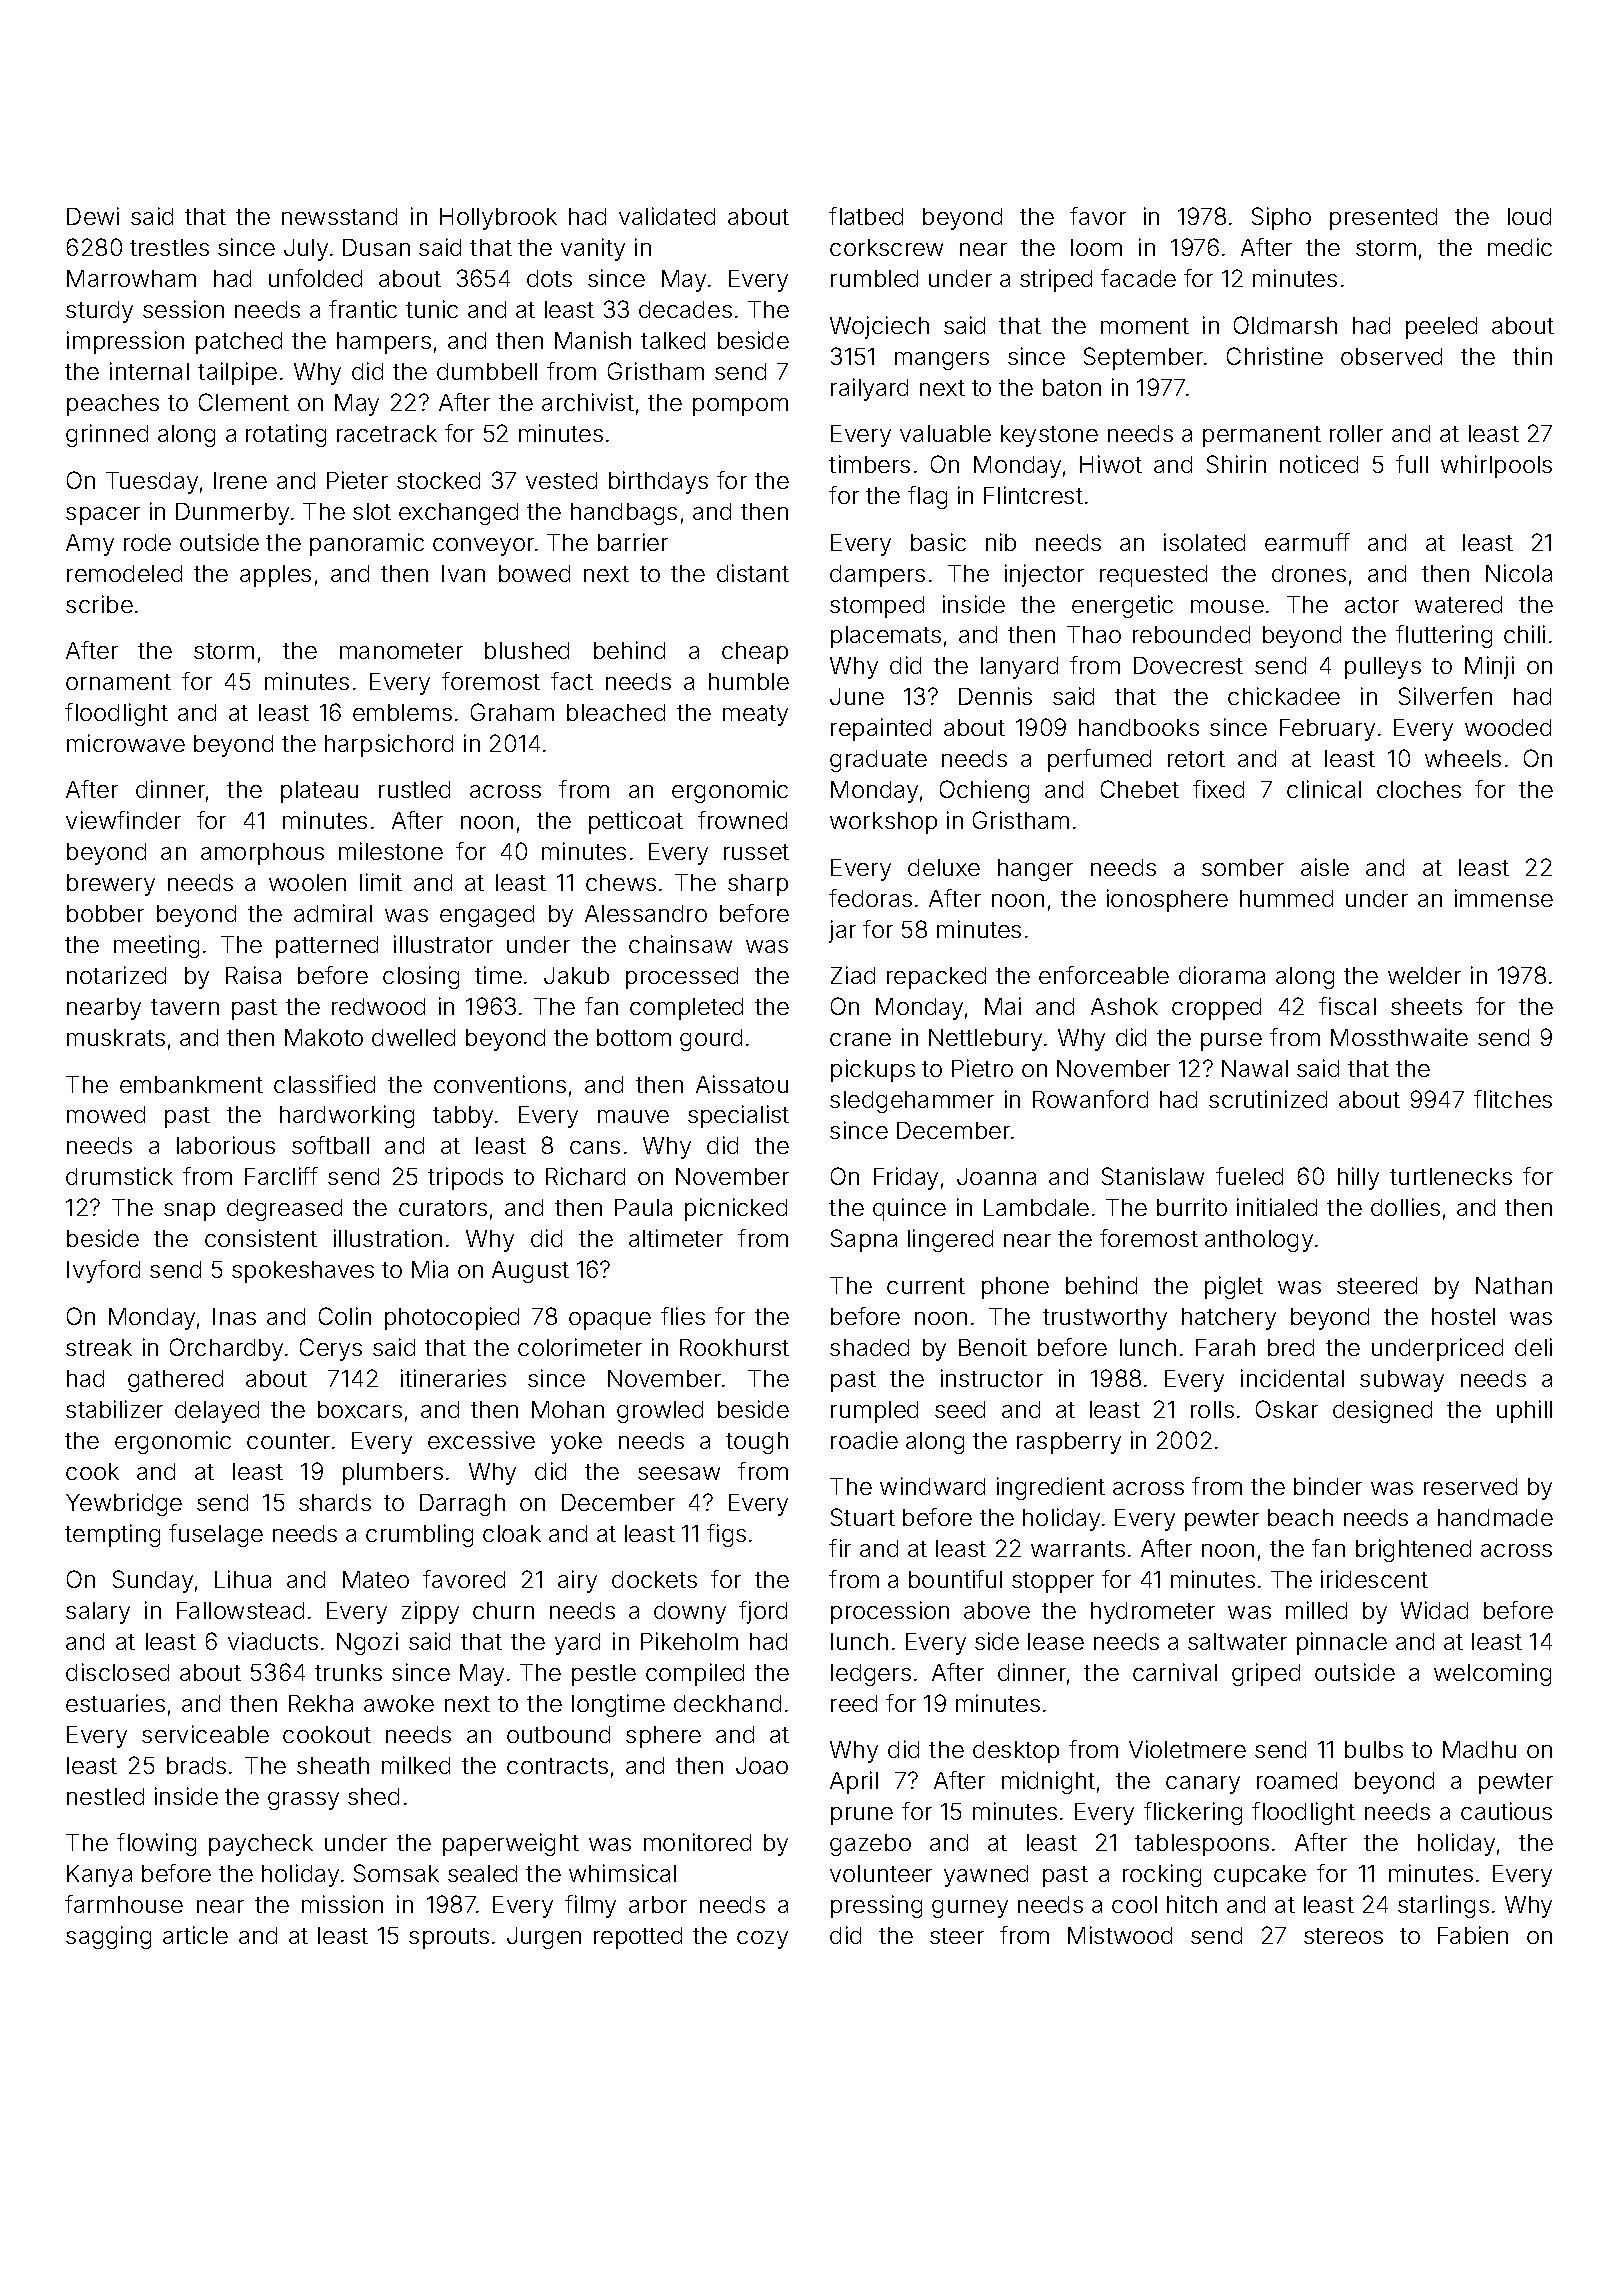 Image resolution: width=1620 pixels, height=2292 pixels. Describe the element at coordinates (93, 216) in the document. I see `Dewi` at that location.
